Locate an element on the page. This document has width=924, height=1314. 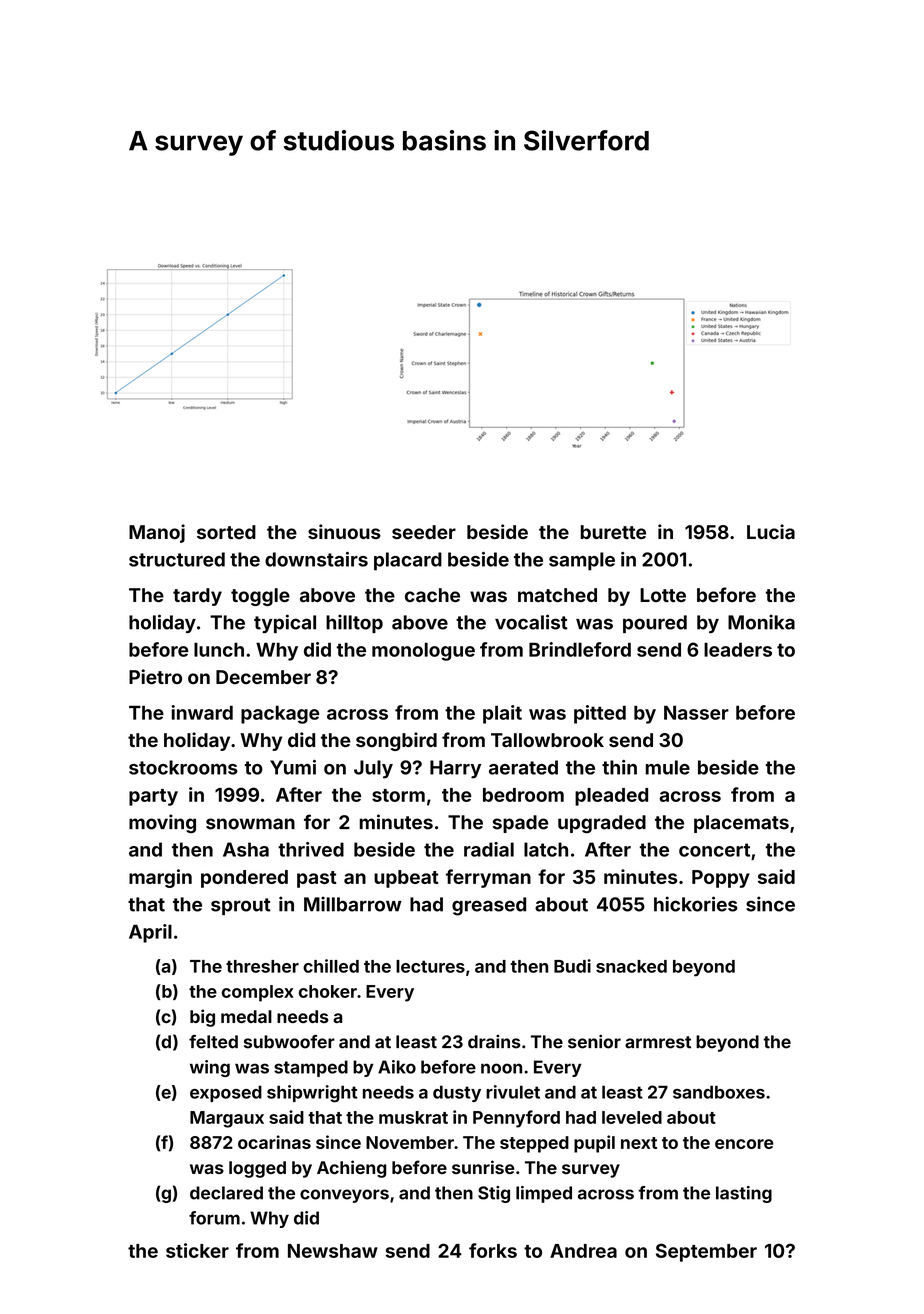
snacked is located at coordinates (631, 966).
